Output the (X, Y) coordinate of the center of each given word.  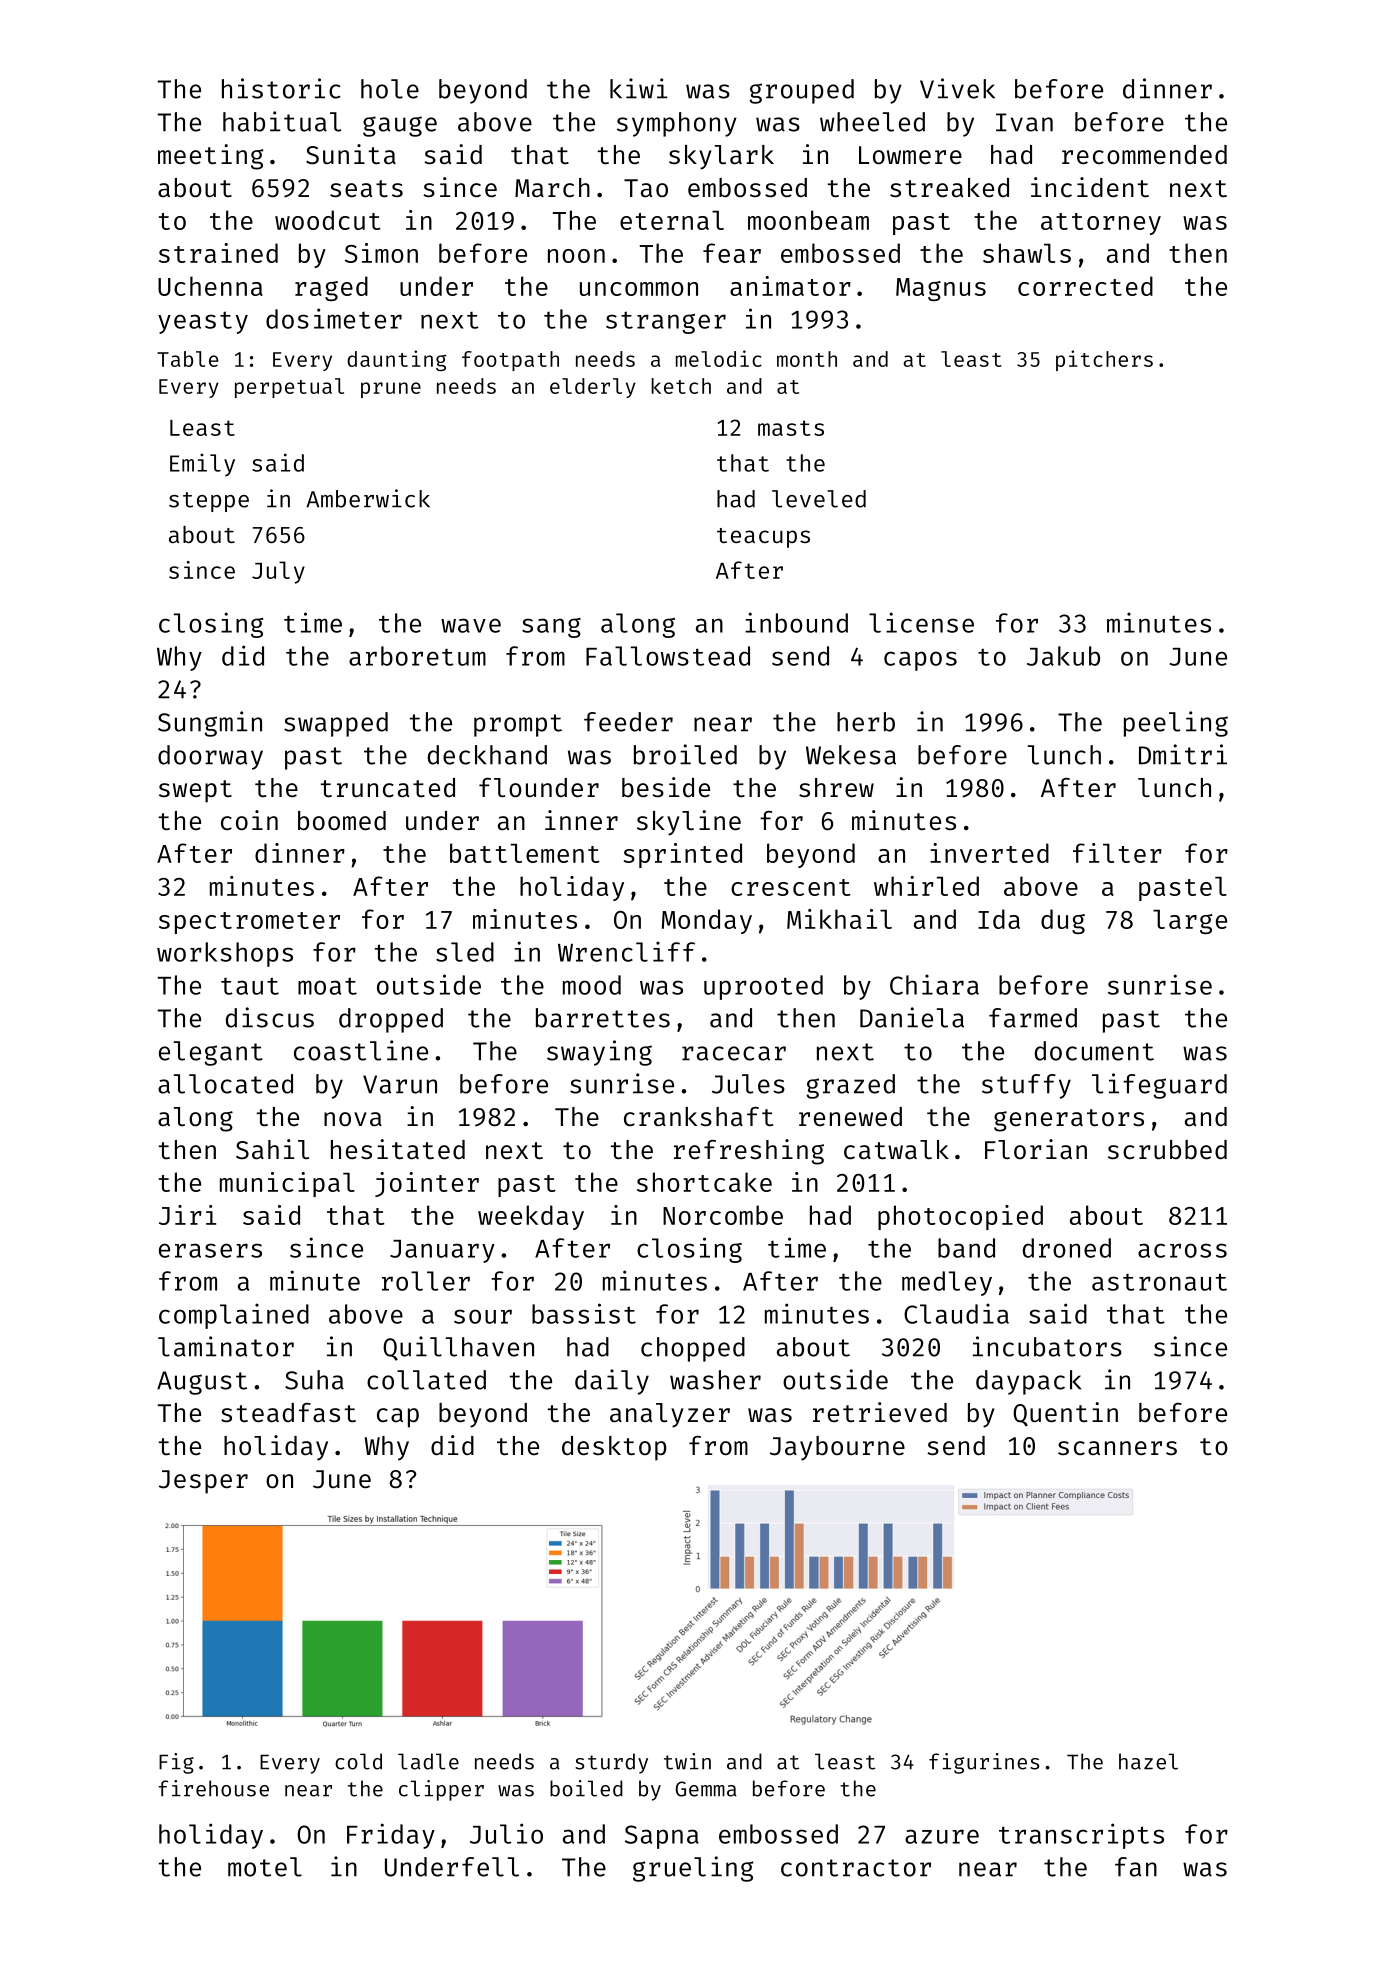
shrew (836, 788)
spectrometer (249, 923)
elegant (211, 1053)
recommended (1144, 155)
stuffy (1026, 1086)
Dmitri (1183, 754)
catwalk (896, 1150)
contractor (856, 1868)
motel (265, 1867)
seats (366, 189)
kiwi (638, 88)
